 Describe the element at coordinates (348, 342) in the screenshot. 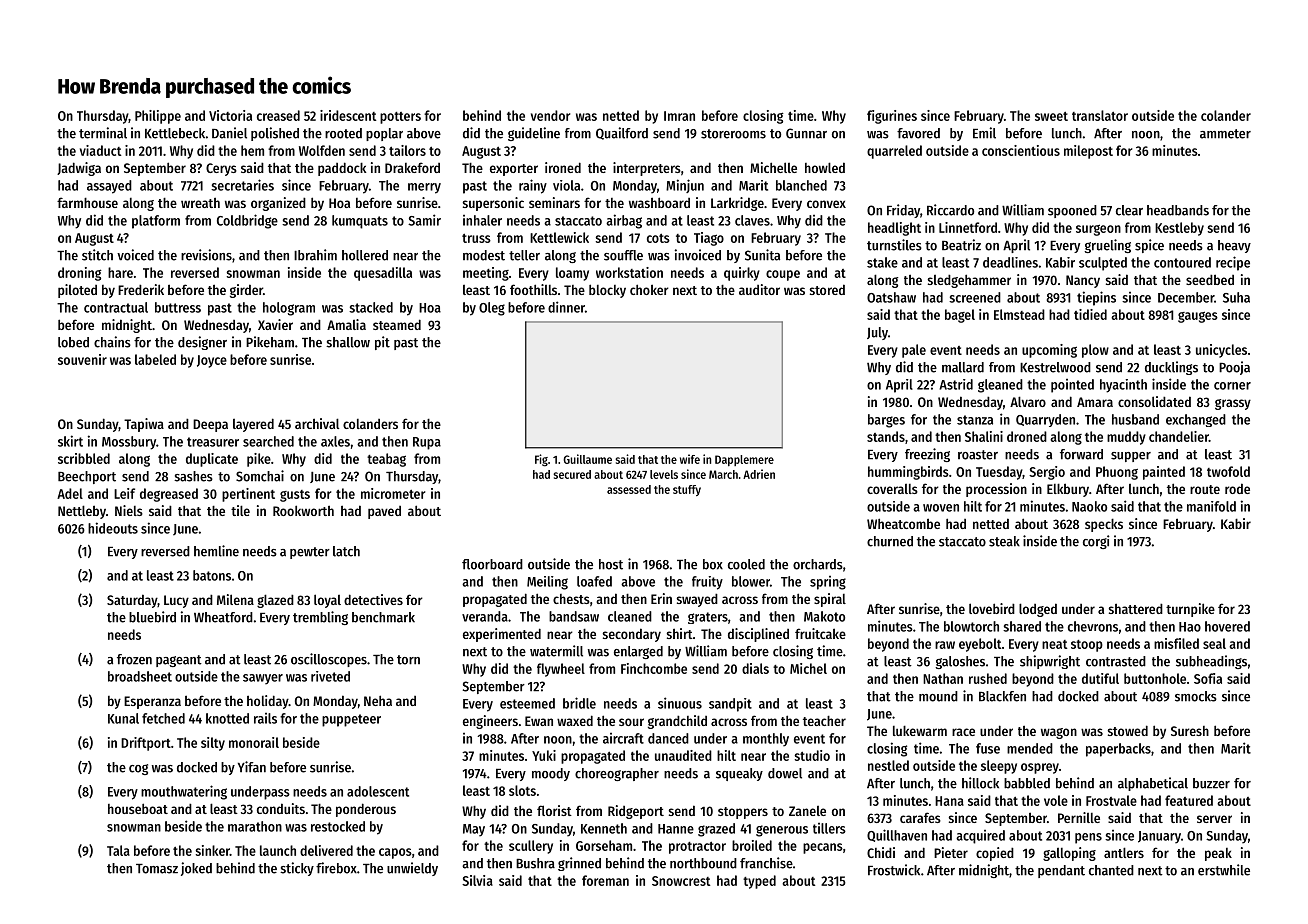

I see `shallow` at that location.
